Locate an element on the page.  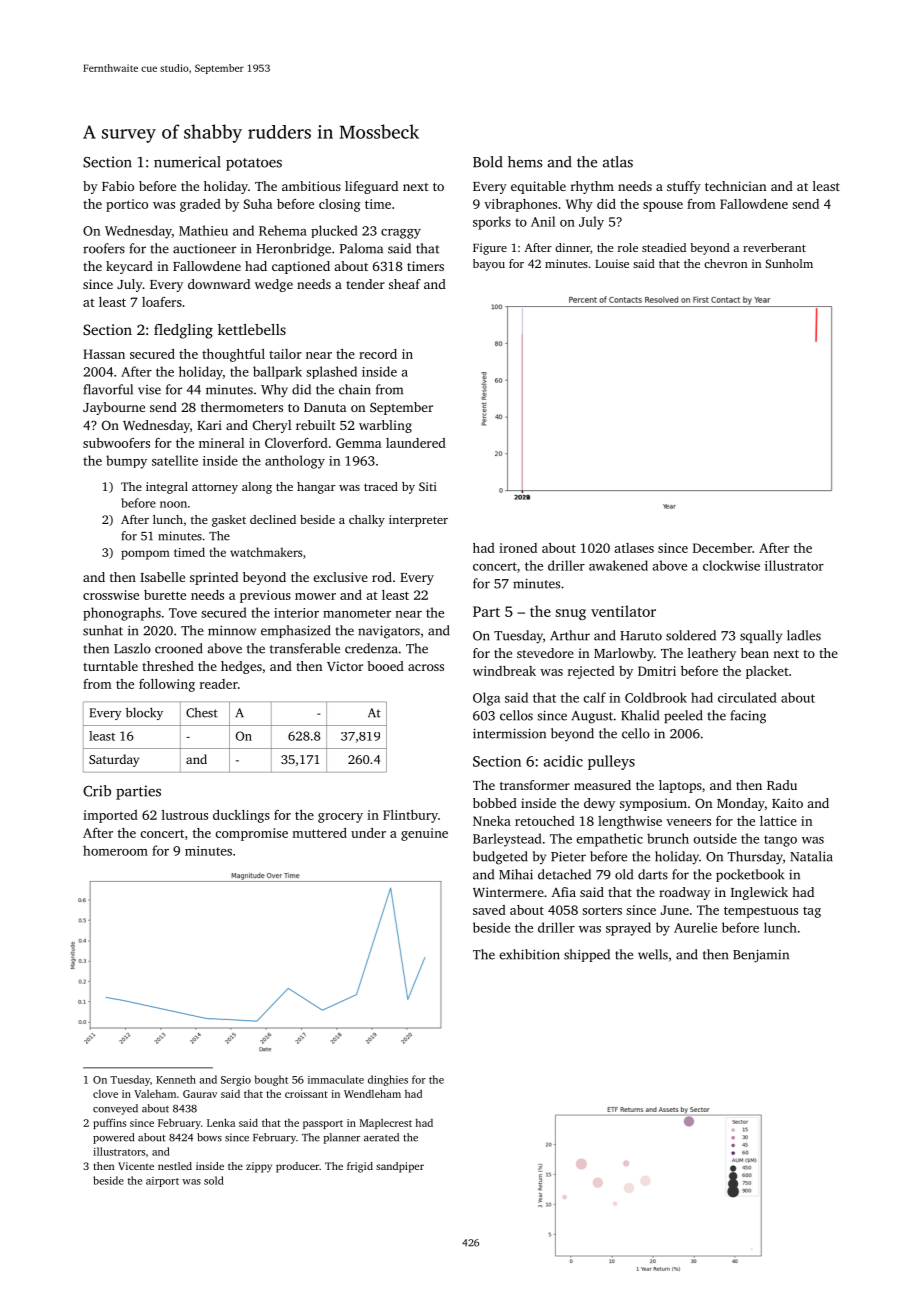
tempestuous is located at coordinates (761, 912).
